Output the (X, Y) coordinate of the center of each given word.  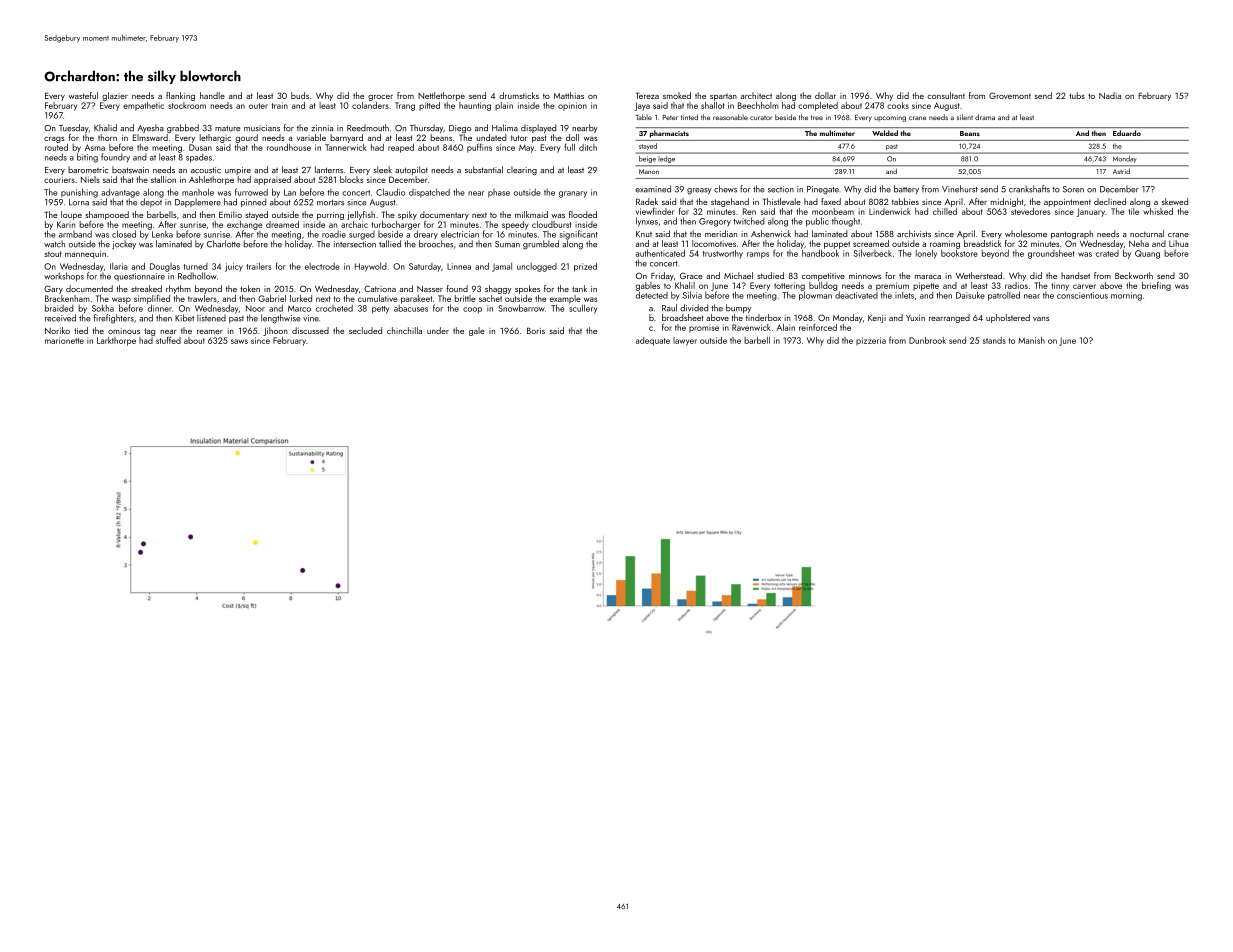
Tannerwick (346, 147)
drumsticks (519, 95)
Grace (691, 275)
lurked (301, 298)
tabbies (905, 201)
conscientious (1082, 295)
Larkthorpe (116, 341)
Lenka (162, 234)
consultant (946, 95)
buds (300, 95)
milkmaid (531, 214)
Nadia (1110, 95)
